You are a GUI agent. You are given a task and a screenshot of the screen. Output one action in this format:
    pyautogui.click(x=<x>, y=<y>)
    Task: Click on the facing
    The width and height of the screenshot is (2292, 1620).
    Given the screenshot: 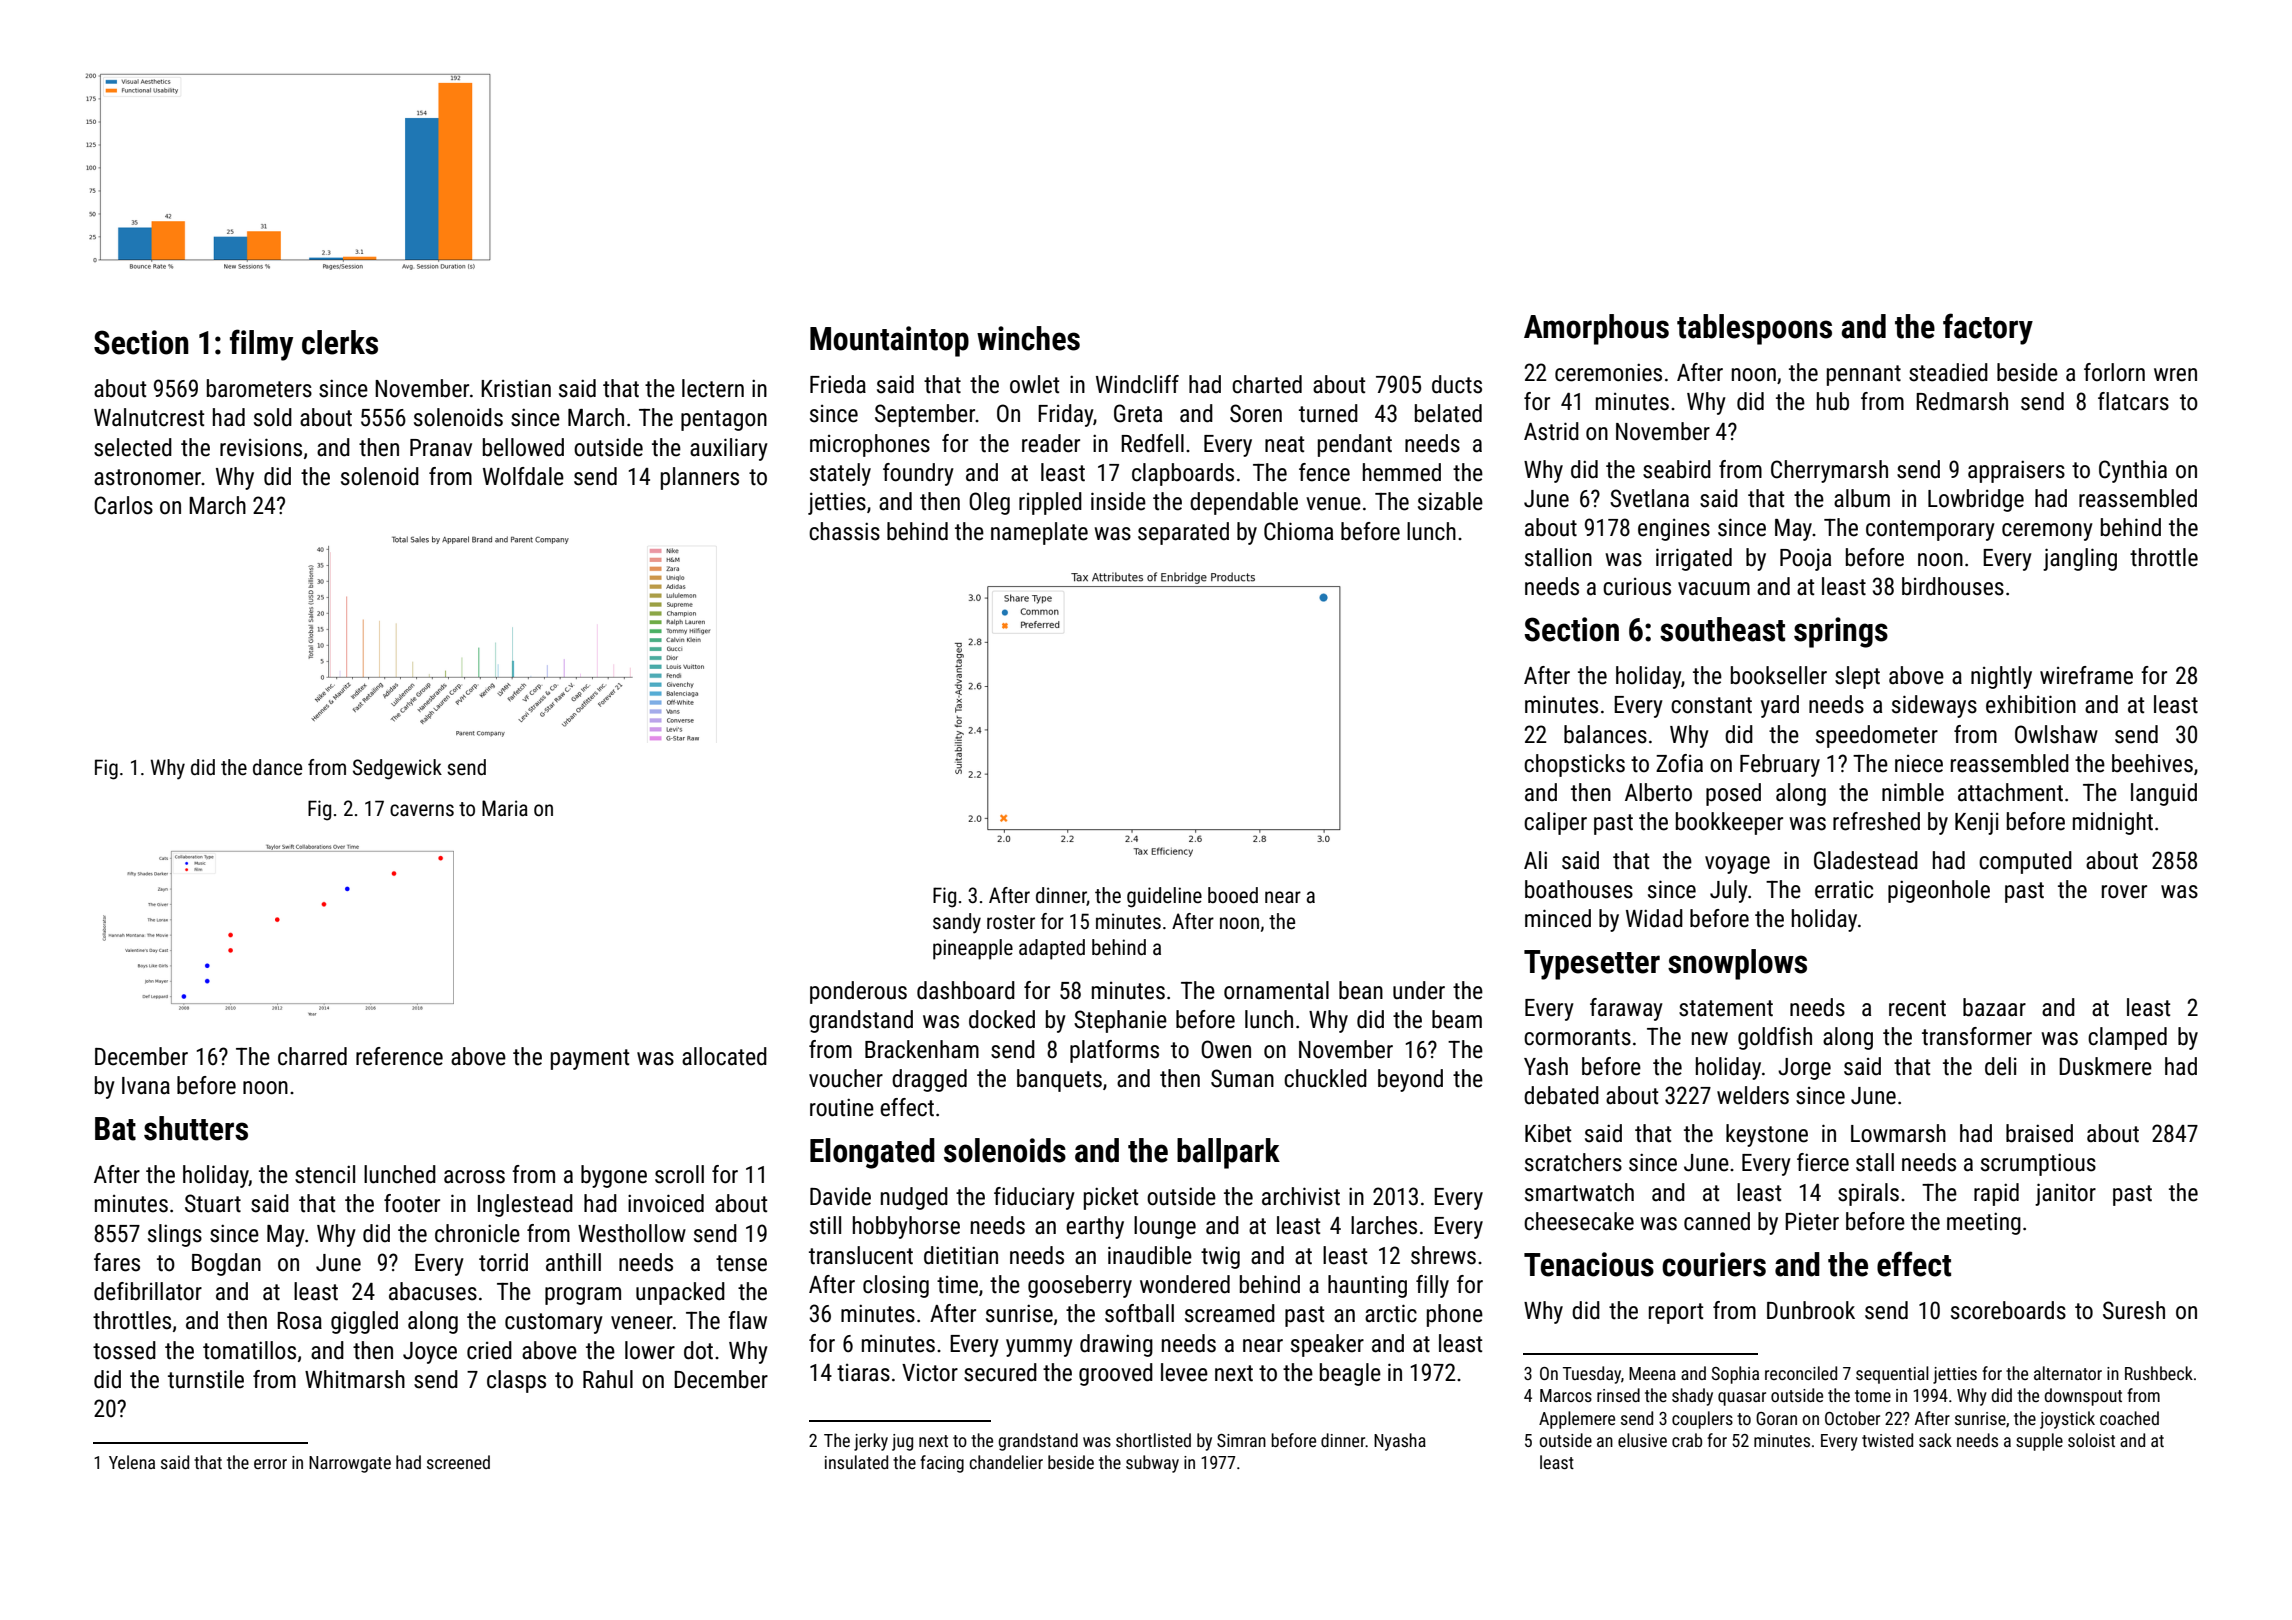 What is the action you would take?
    pyautogui.click(x=942, y=1464)
